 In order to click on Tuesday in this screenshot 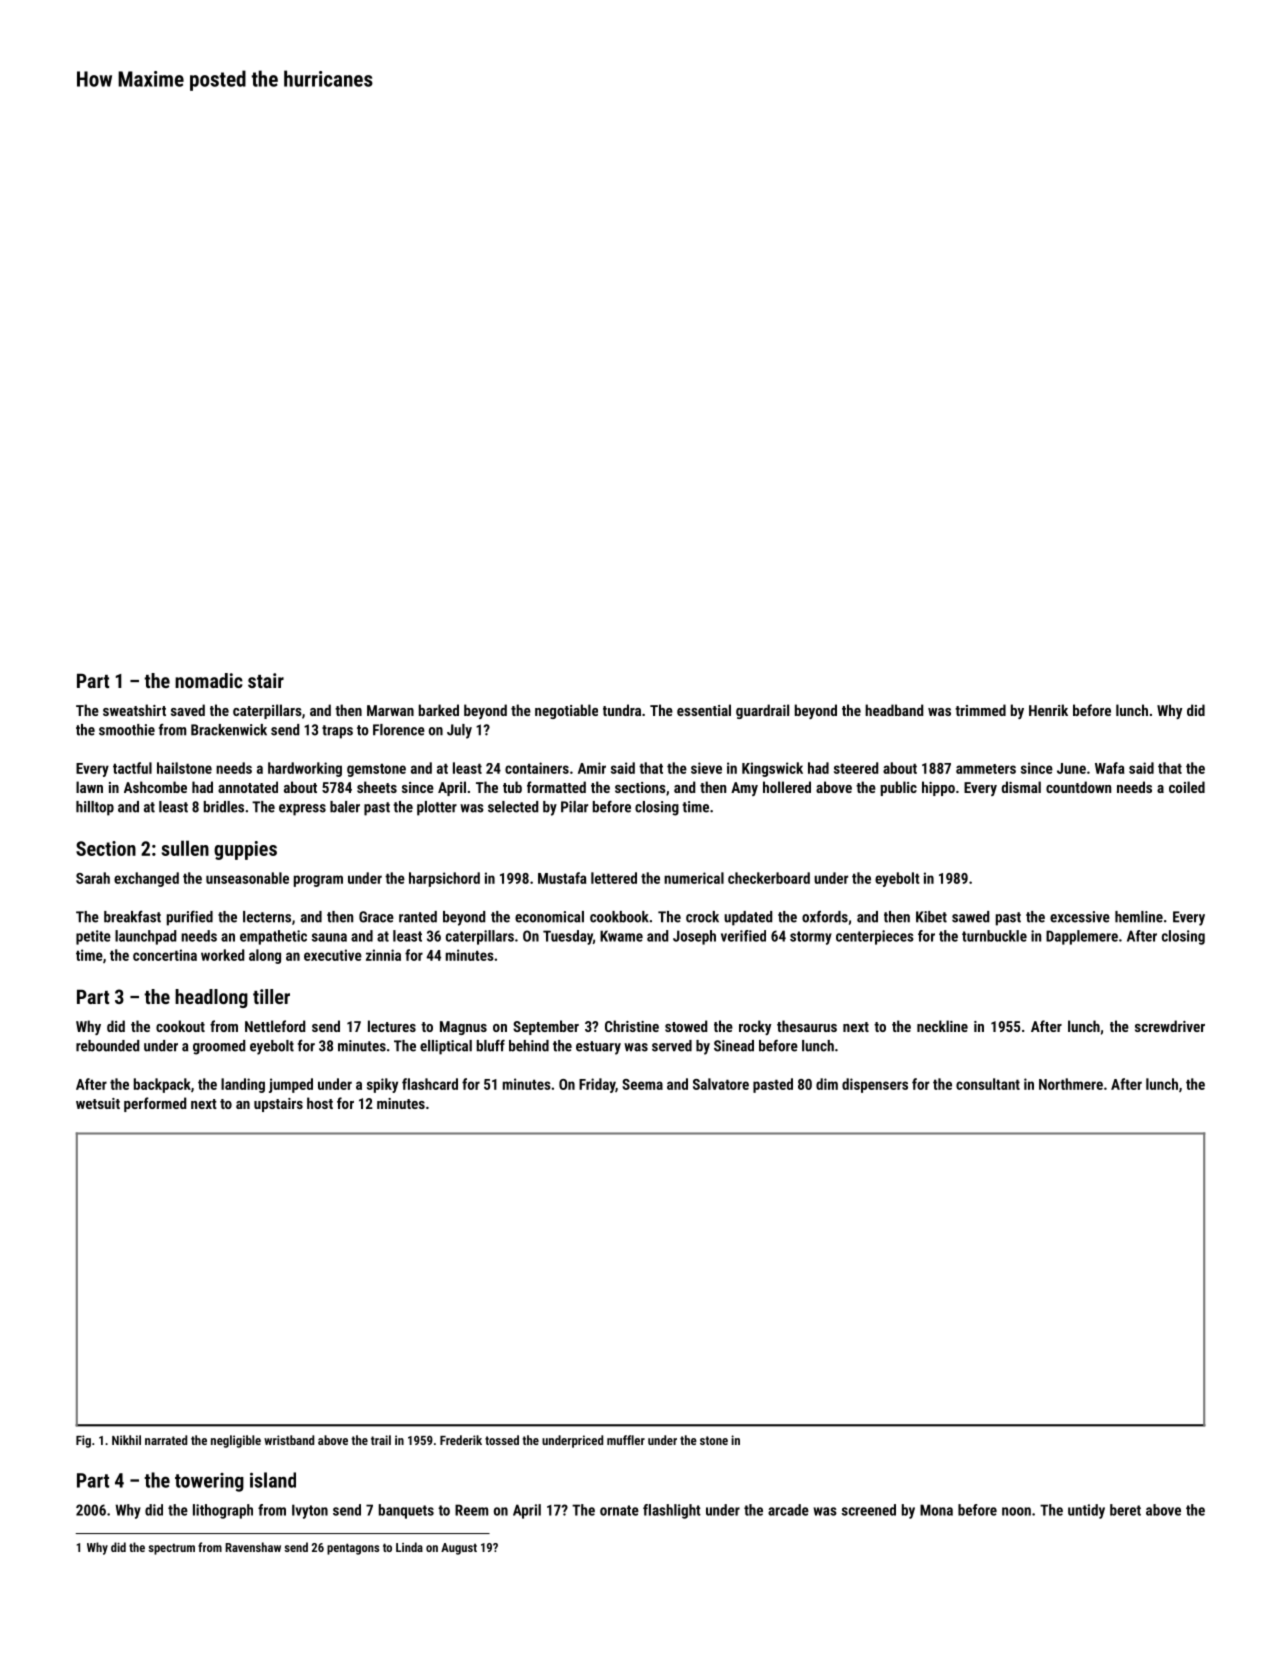, I will do `click(568, 937)`.
